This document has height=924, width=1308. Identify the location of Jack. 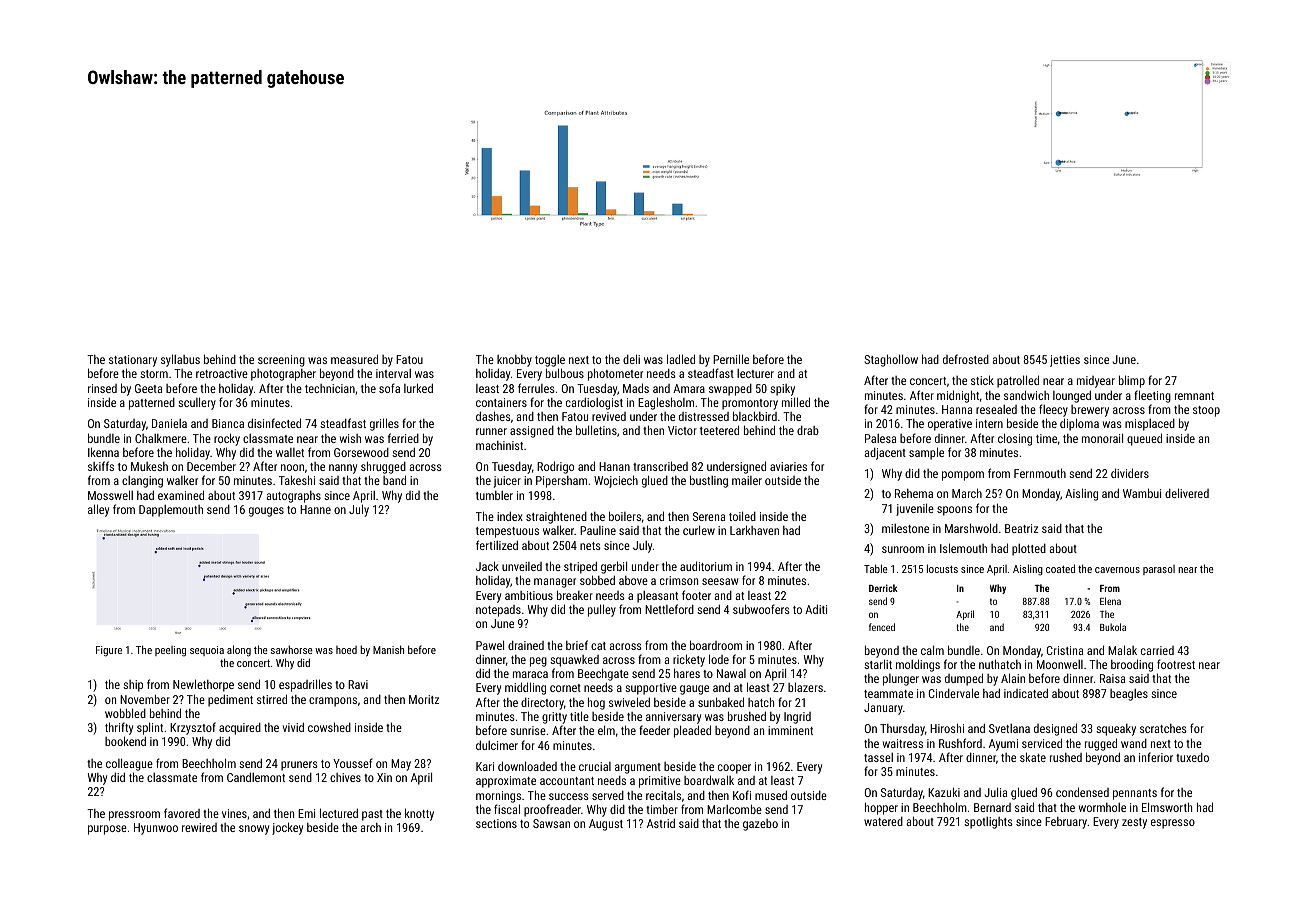
(487, 566).
